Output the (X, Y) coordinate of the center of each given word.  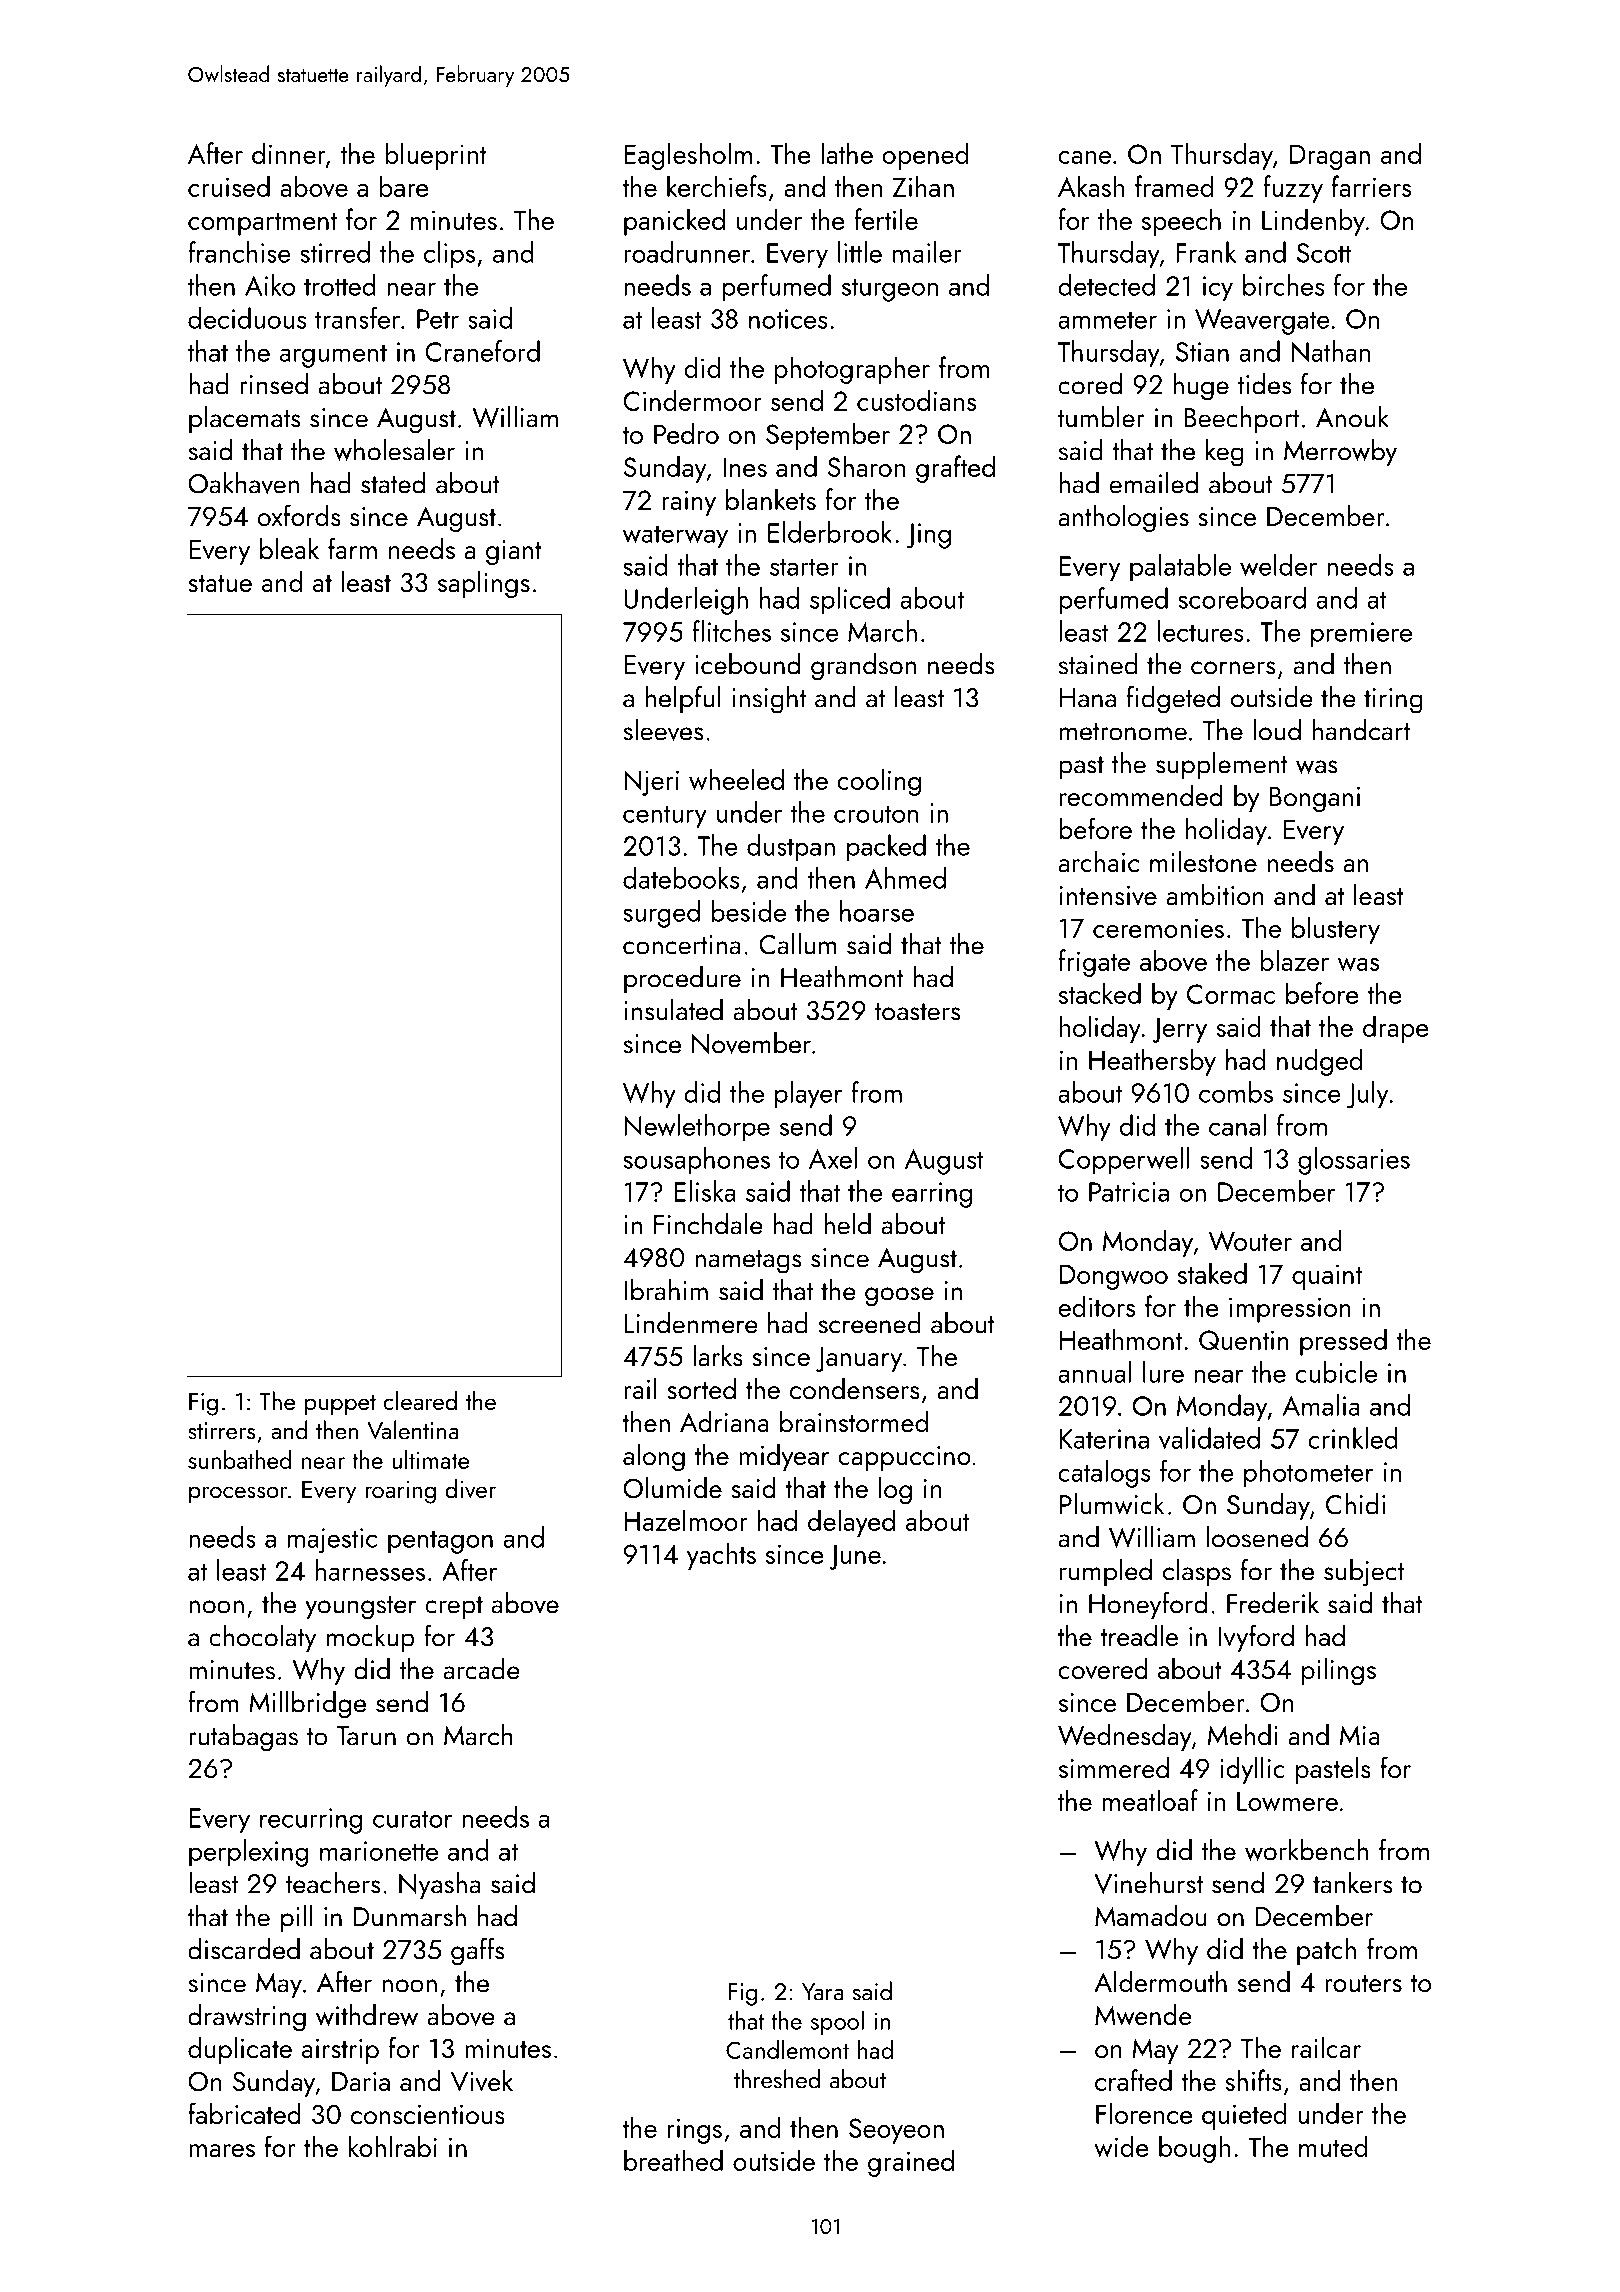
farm (352, 548)
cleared (420, 1400)
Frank (1206, 252)
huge (1201, 387)
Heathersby (1152, 1062)
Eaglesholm (688, 156)
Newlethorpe (697, 1128)
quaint (1327, 1277)
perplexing (248, 1853)
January (859, 1359)
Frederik (1273, 1603)
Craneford (482, 351)
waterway (675, 537)
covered (1103, 1669)
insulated (674, 1010)
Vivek (482, 2081)
